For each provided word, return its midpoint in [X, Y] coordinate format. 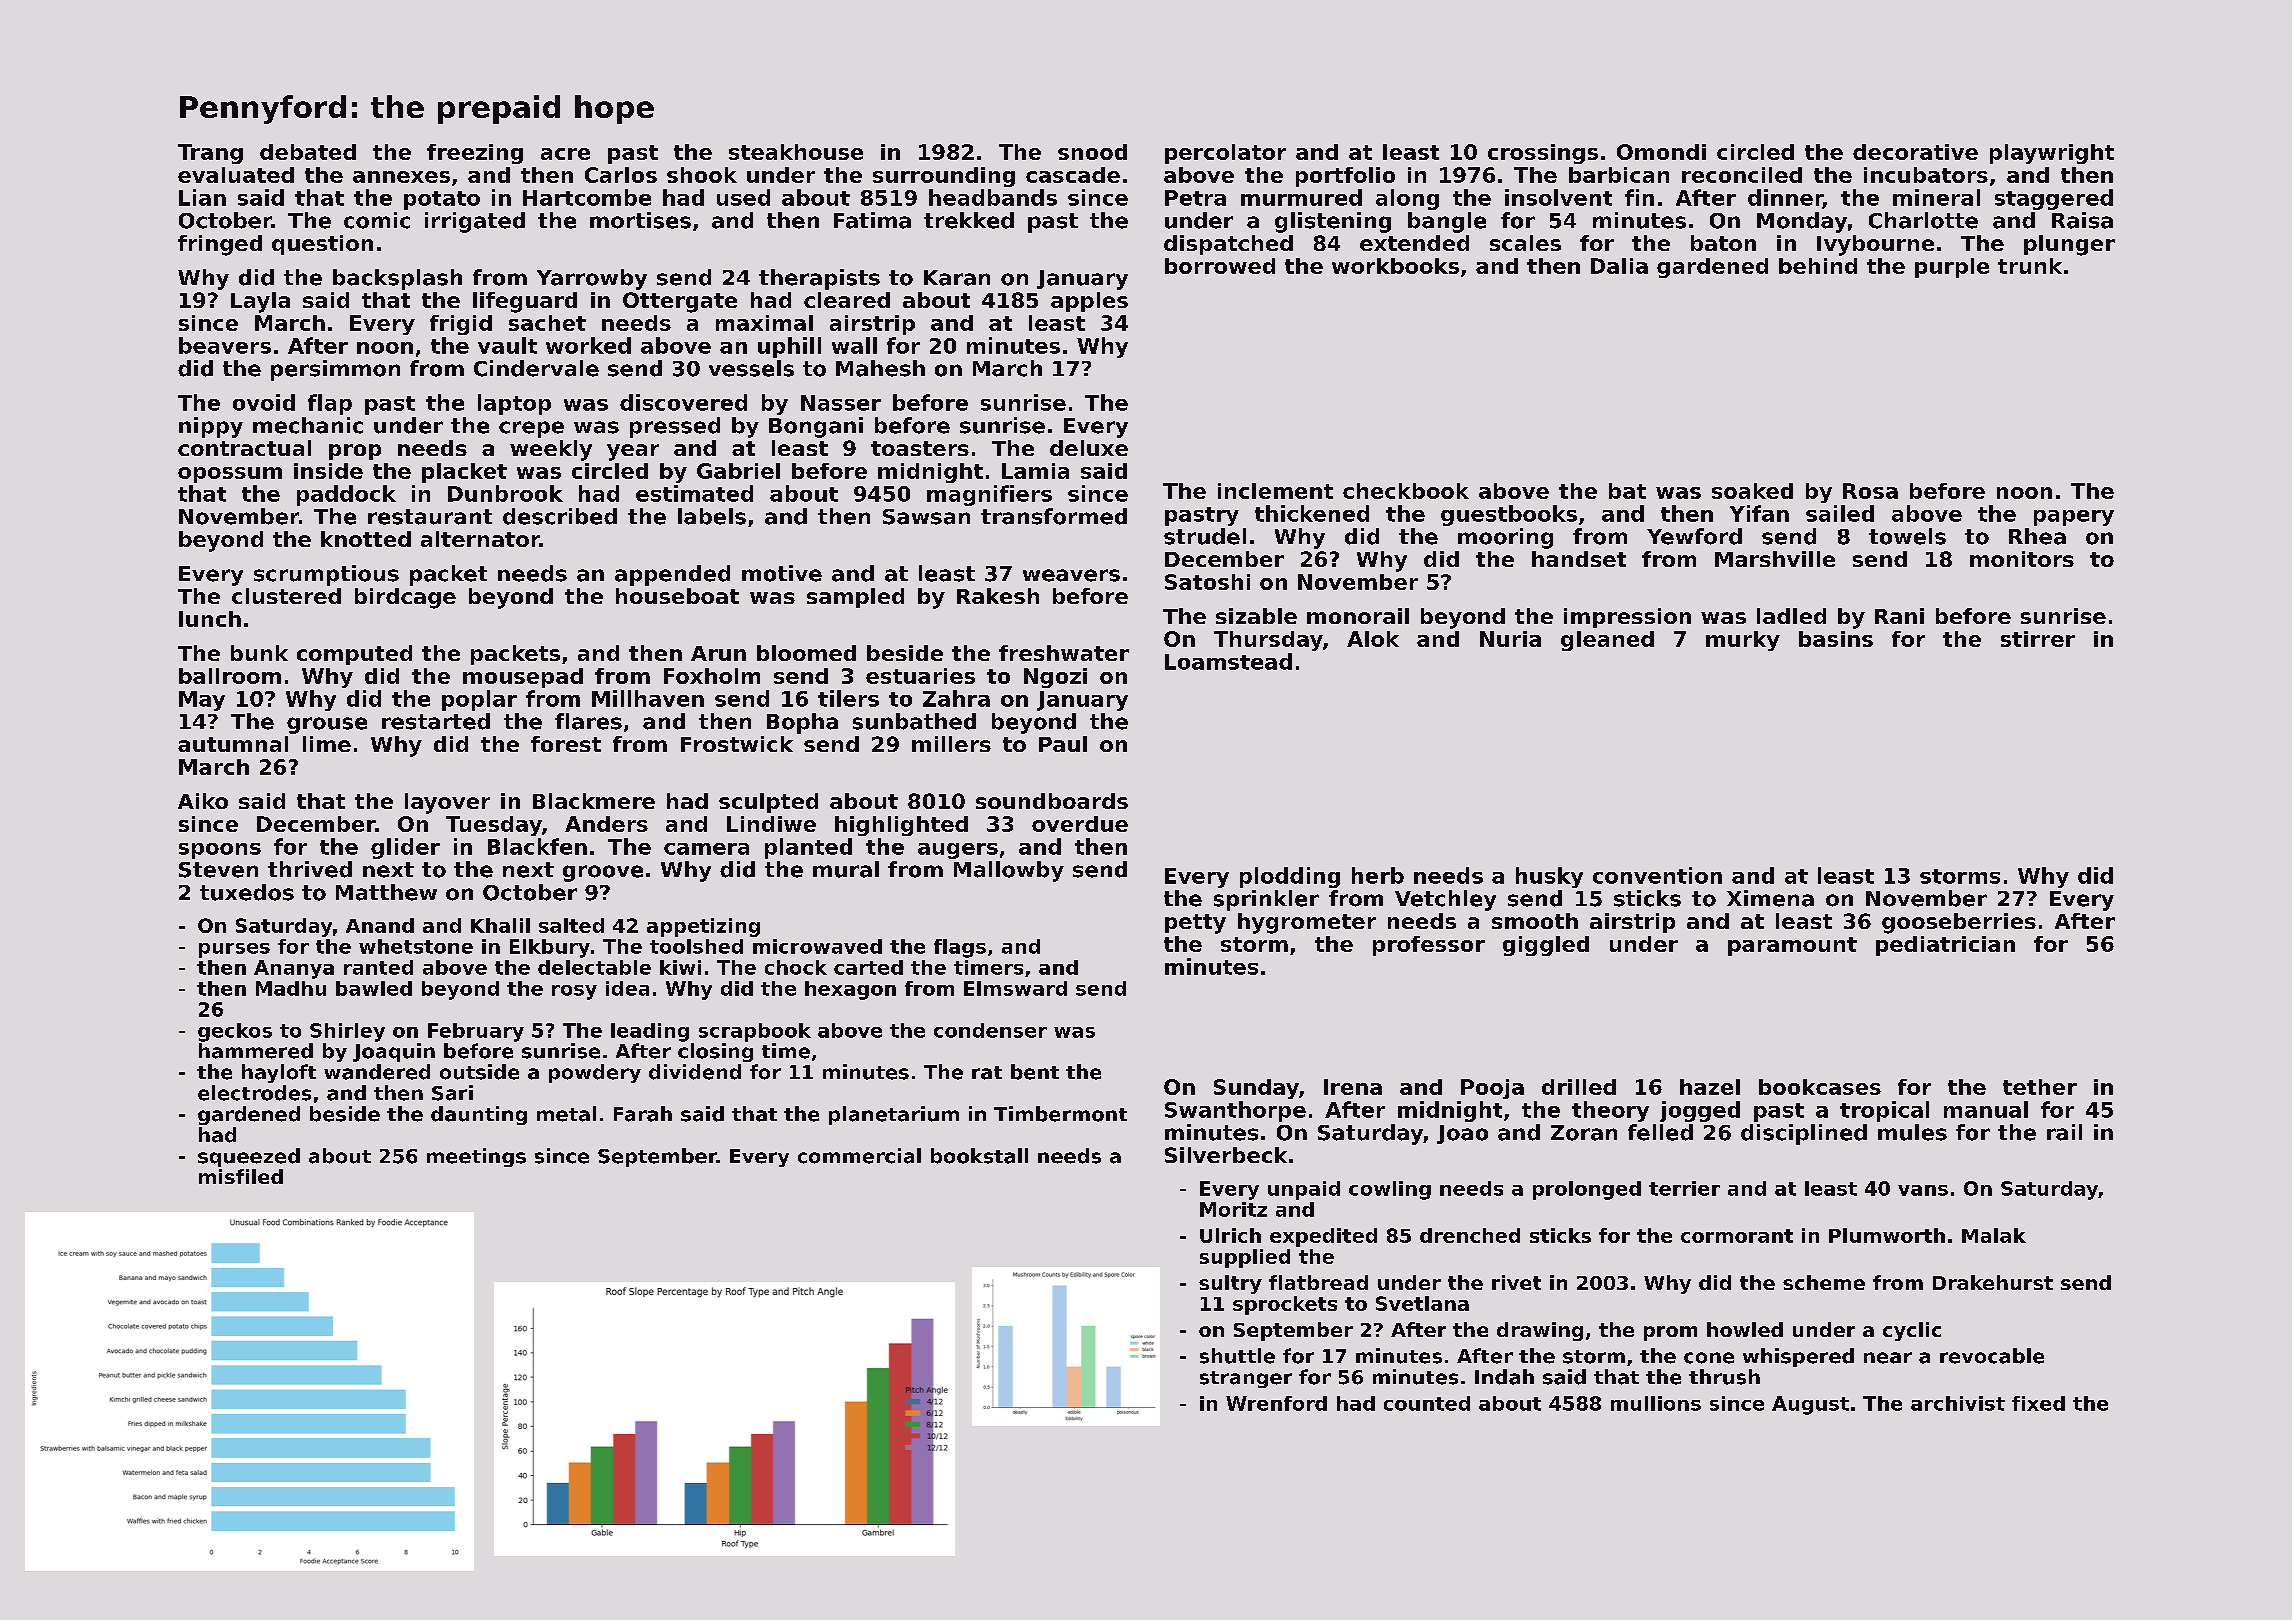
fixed [2038, 1403]
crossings [1543, 154]
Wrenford [1276, 1403]
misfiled [241, 1176]
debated [308, 152]
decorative [1915, 152]
